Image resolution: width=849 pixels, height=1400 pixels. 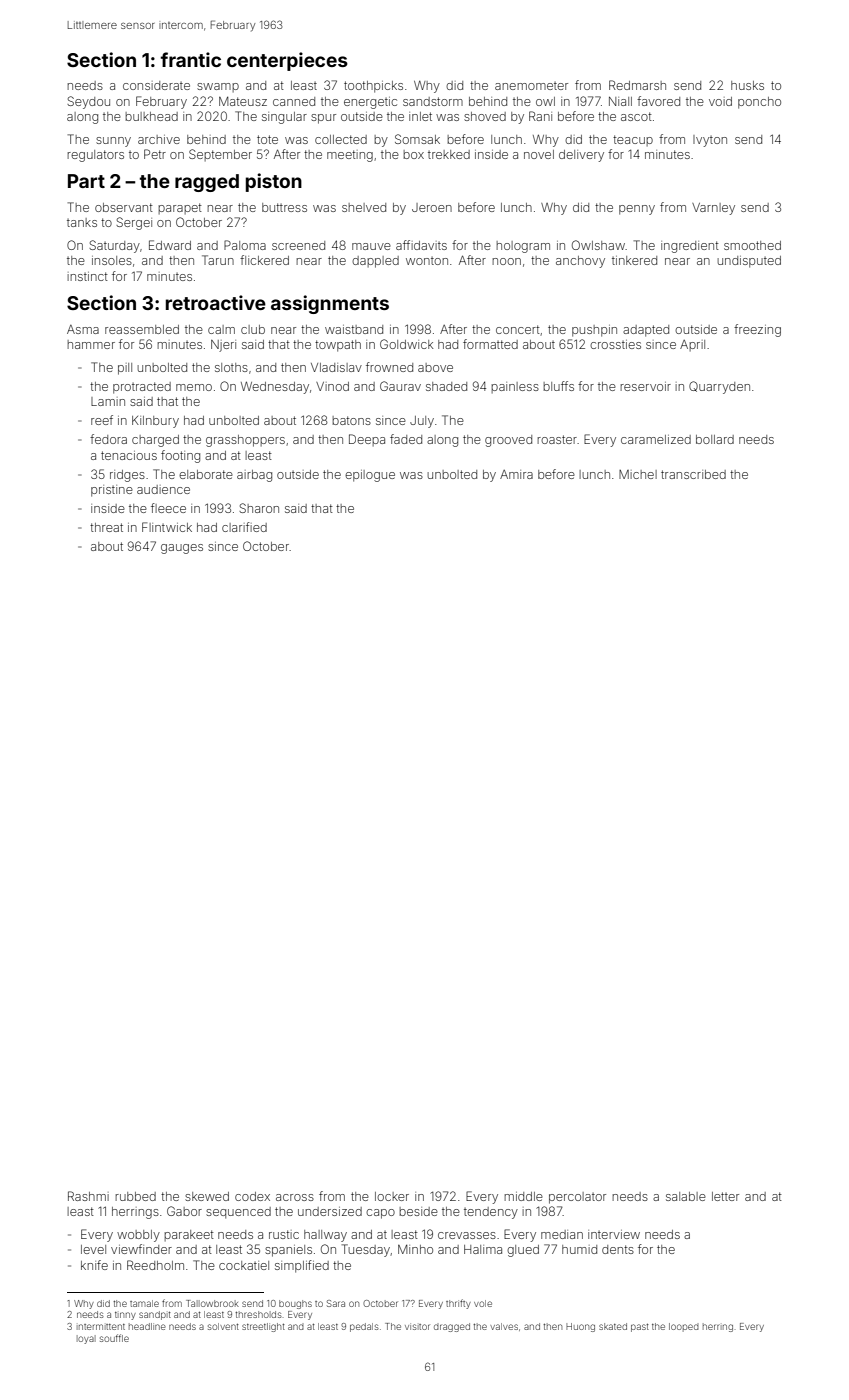 I want to click on gauges, so click(x=182, y=549).
